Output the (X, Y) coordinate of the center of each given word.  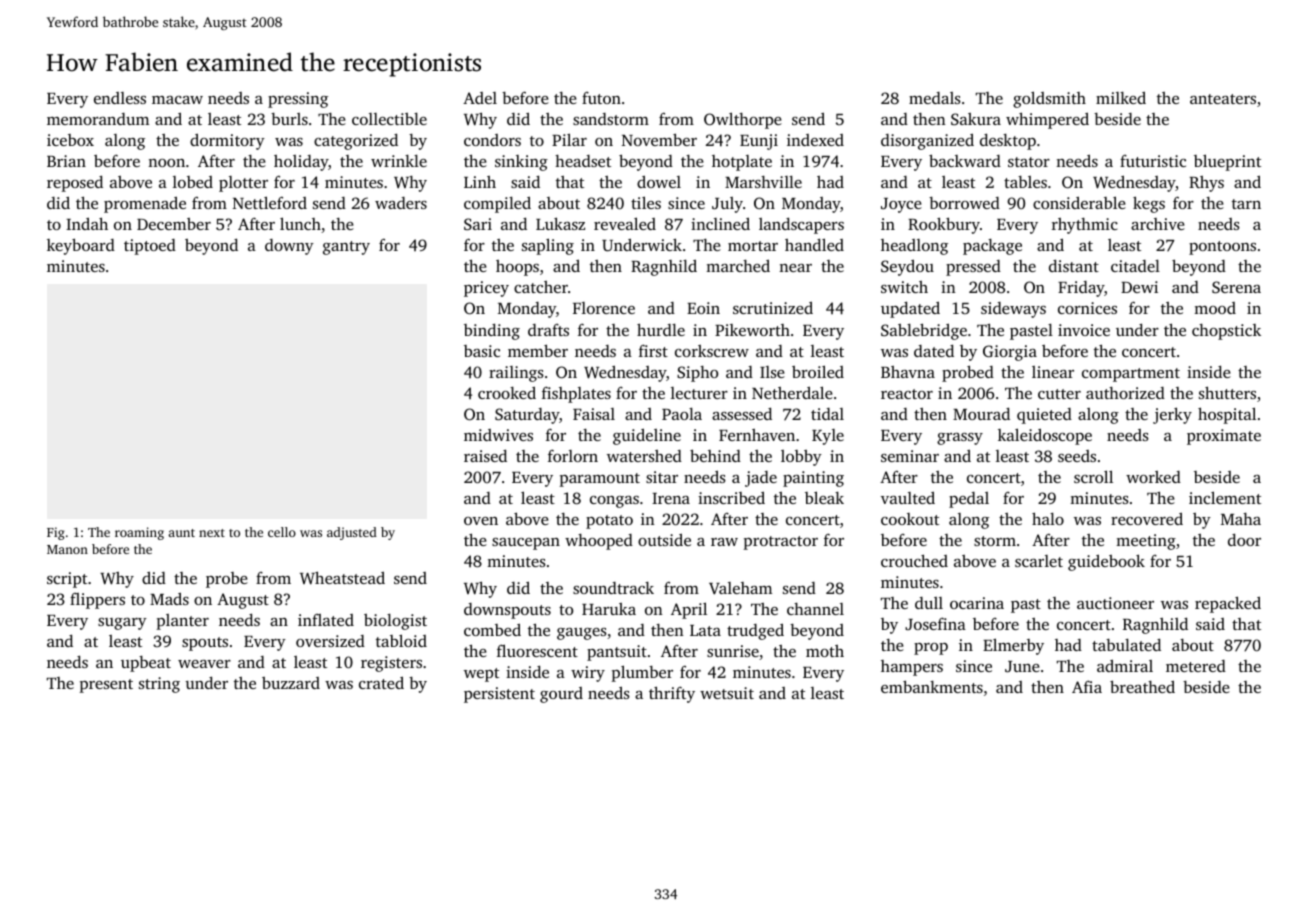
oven (481, 521)
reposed (75, 183)
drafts (548, 330)
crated (381, 682)
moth (825, 651)
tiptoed (150, 247)
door (1244, 539)
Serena (1236, 287)
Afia (1087, 686)
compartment (1131, 375)
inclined (720, 223)
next (212, 533)
